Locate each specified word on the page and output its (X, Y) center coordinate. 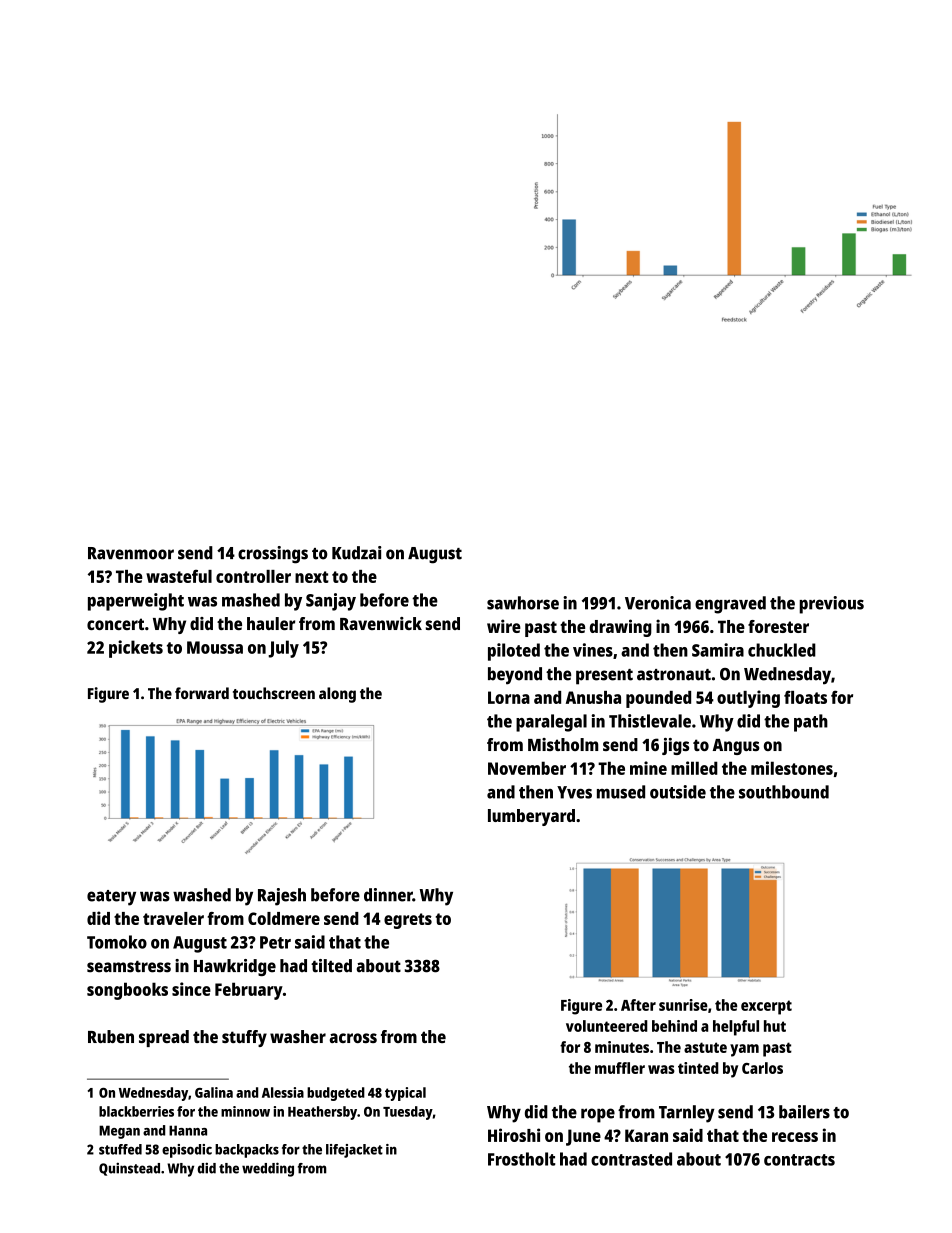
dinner (388, 895)
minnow (245, 1111)
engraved (730, 605)
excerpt (766, 1007)
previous (832, 605)
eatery (111, 898)
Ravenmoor (131, 553)
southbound (784, 792)
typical (405, 1094)
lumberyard (531, 817)
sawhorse (523, 603)
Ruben (111, 1036)
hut (775, 1026)
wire (504, 626)
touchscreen (274, 693)
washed (202, 895)
